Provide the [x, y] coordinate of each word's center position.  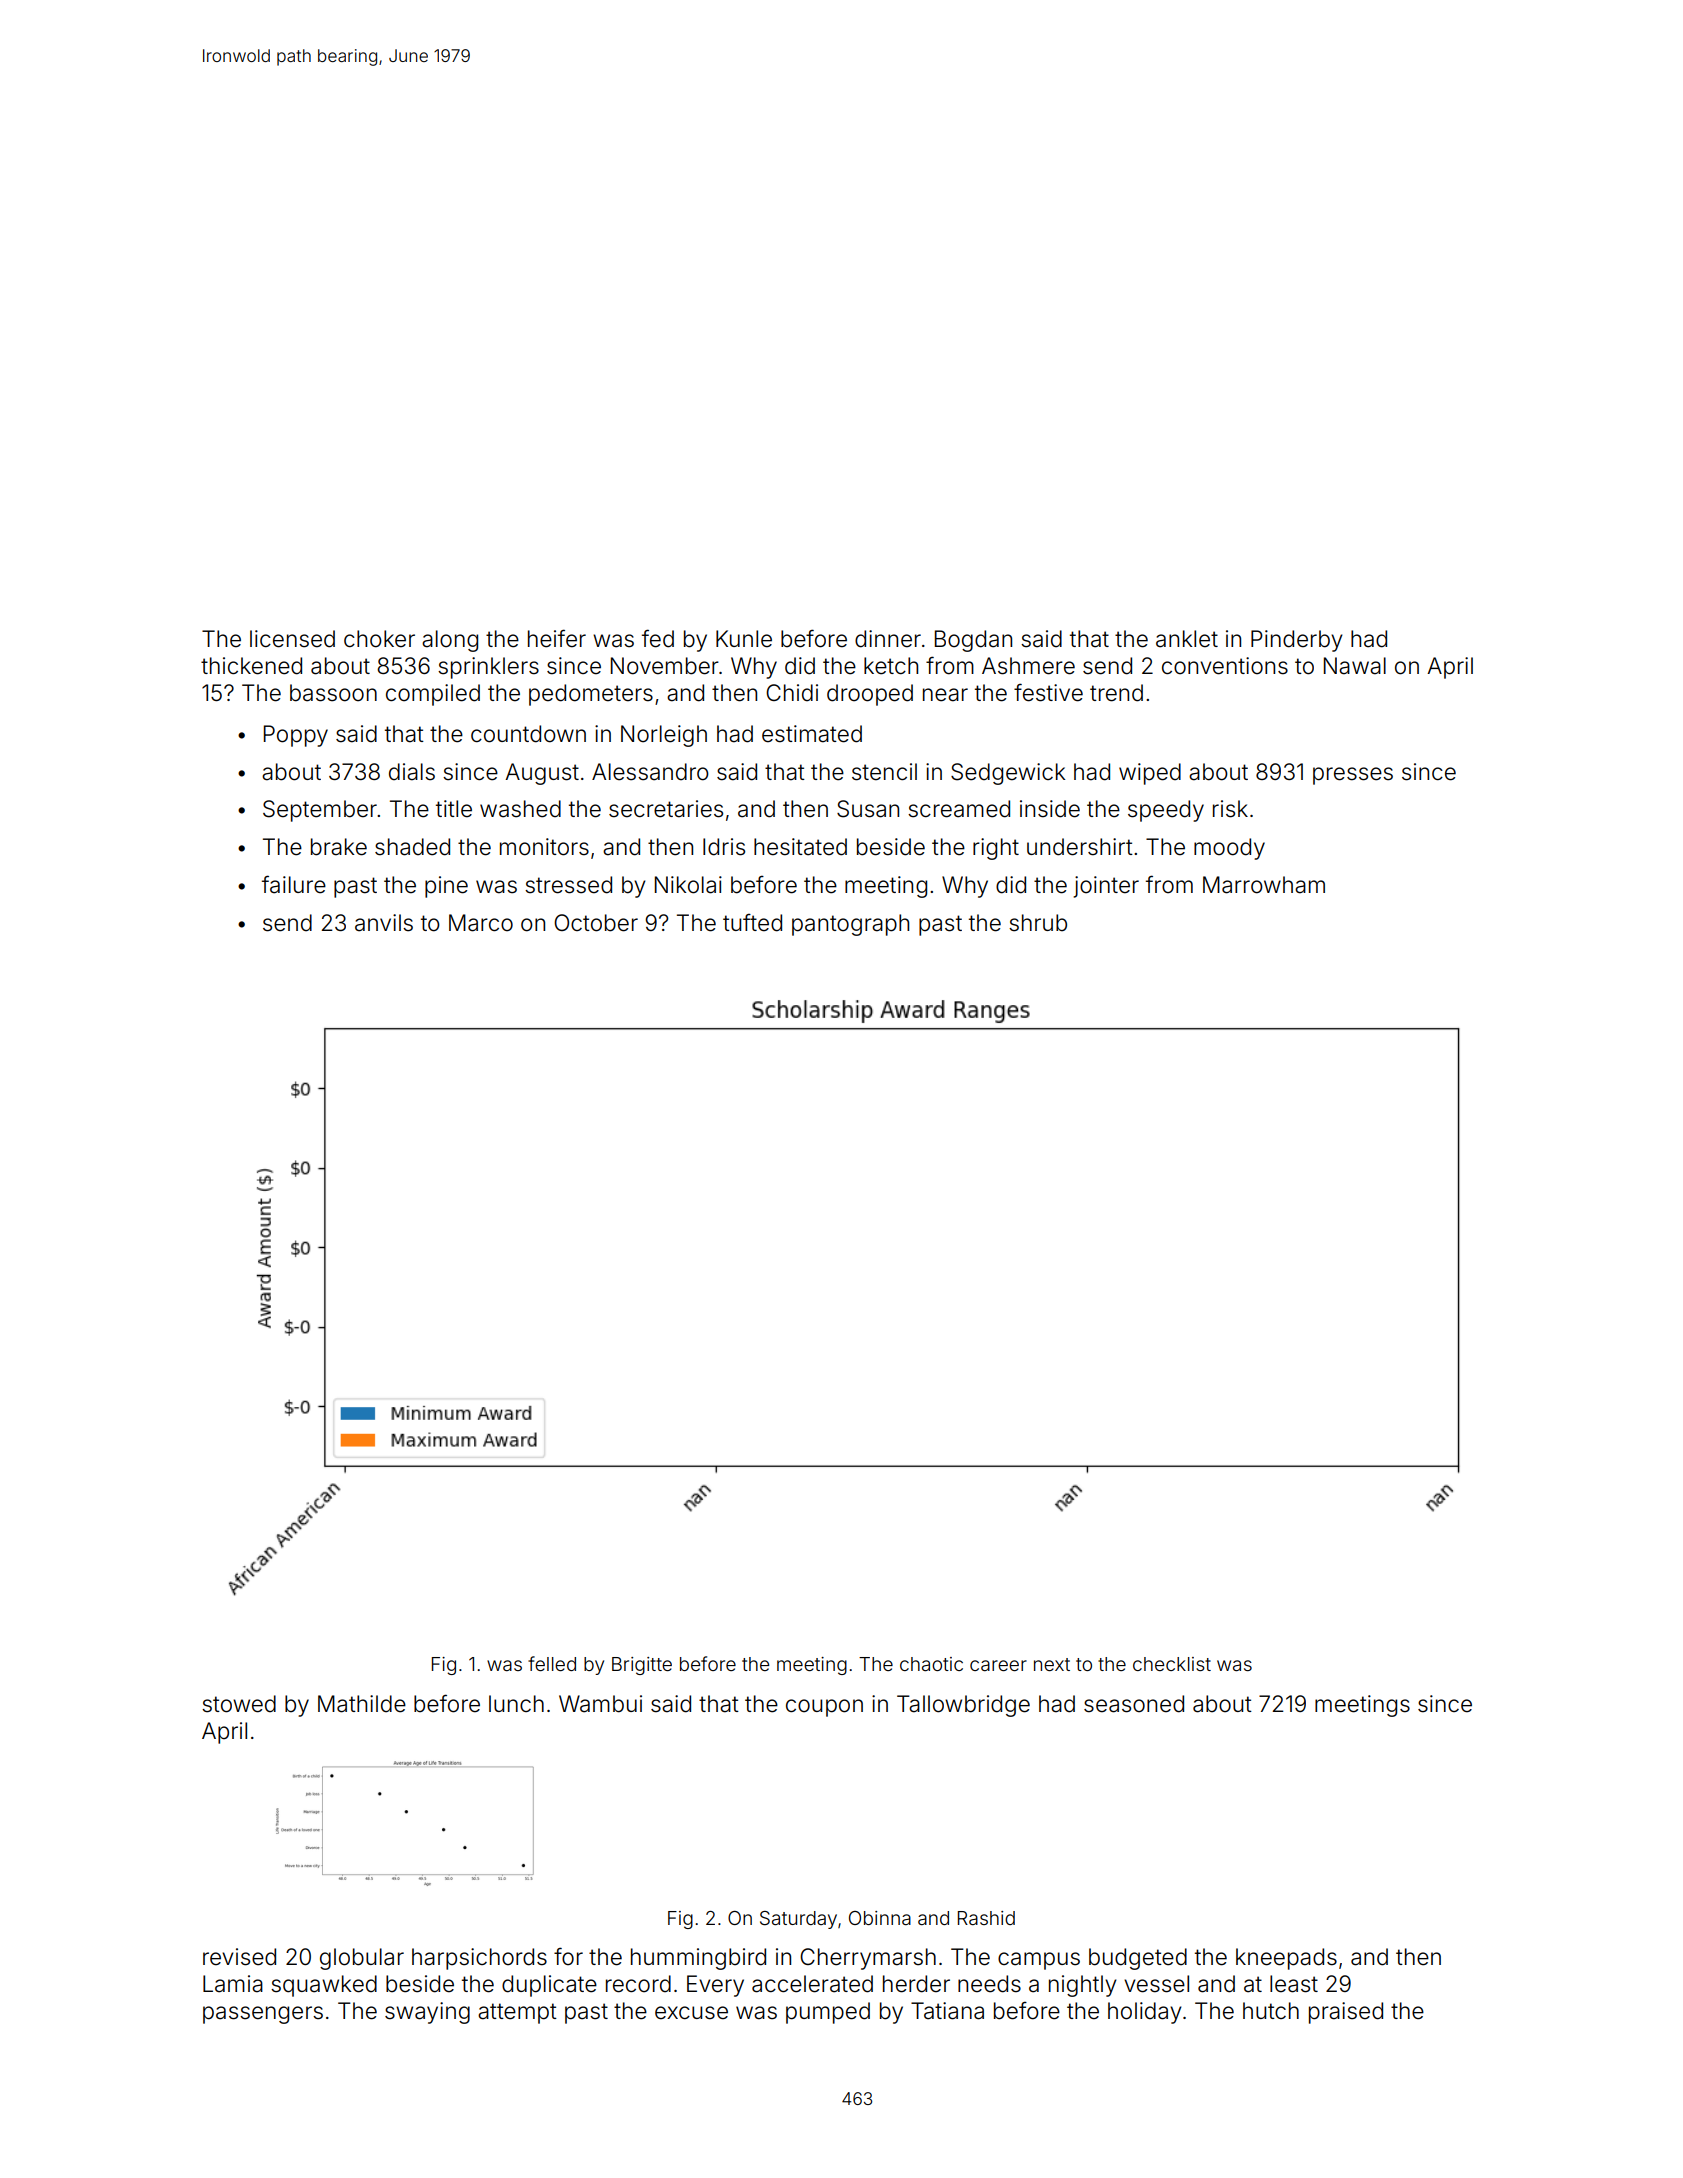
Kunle [744, 639]
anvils [384, 923]
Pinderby [1297, 641]
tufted [752, 923]
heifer [557, 638]
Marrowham [1264, 885]
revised [239, 1957]
